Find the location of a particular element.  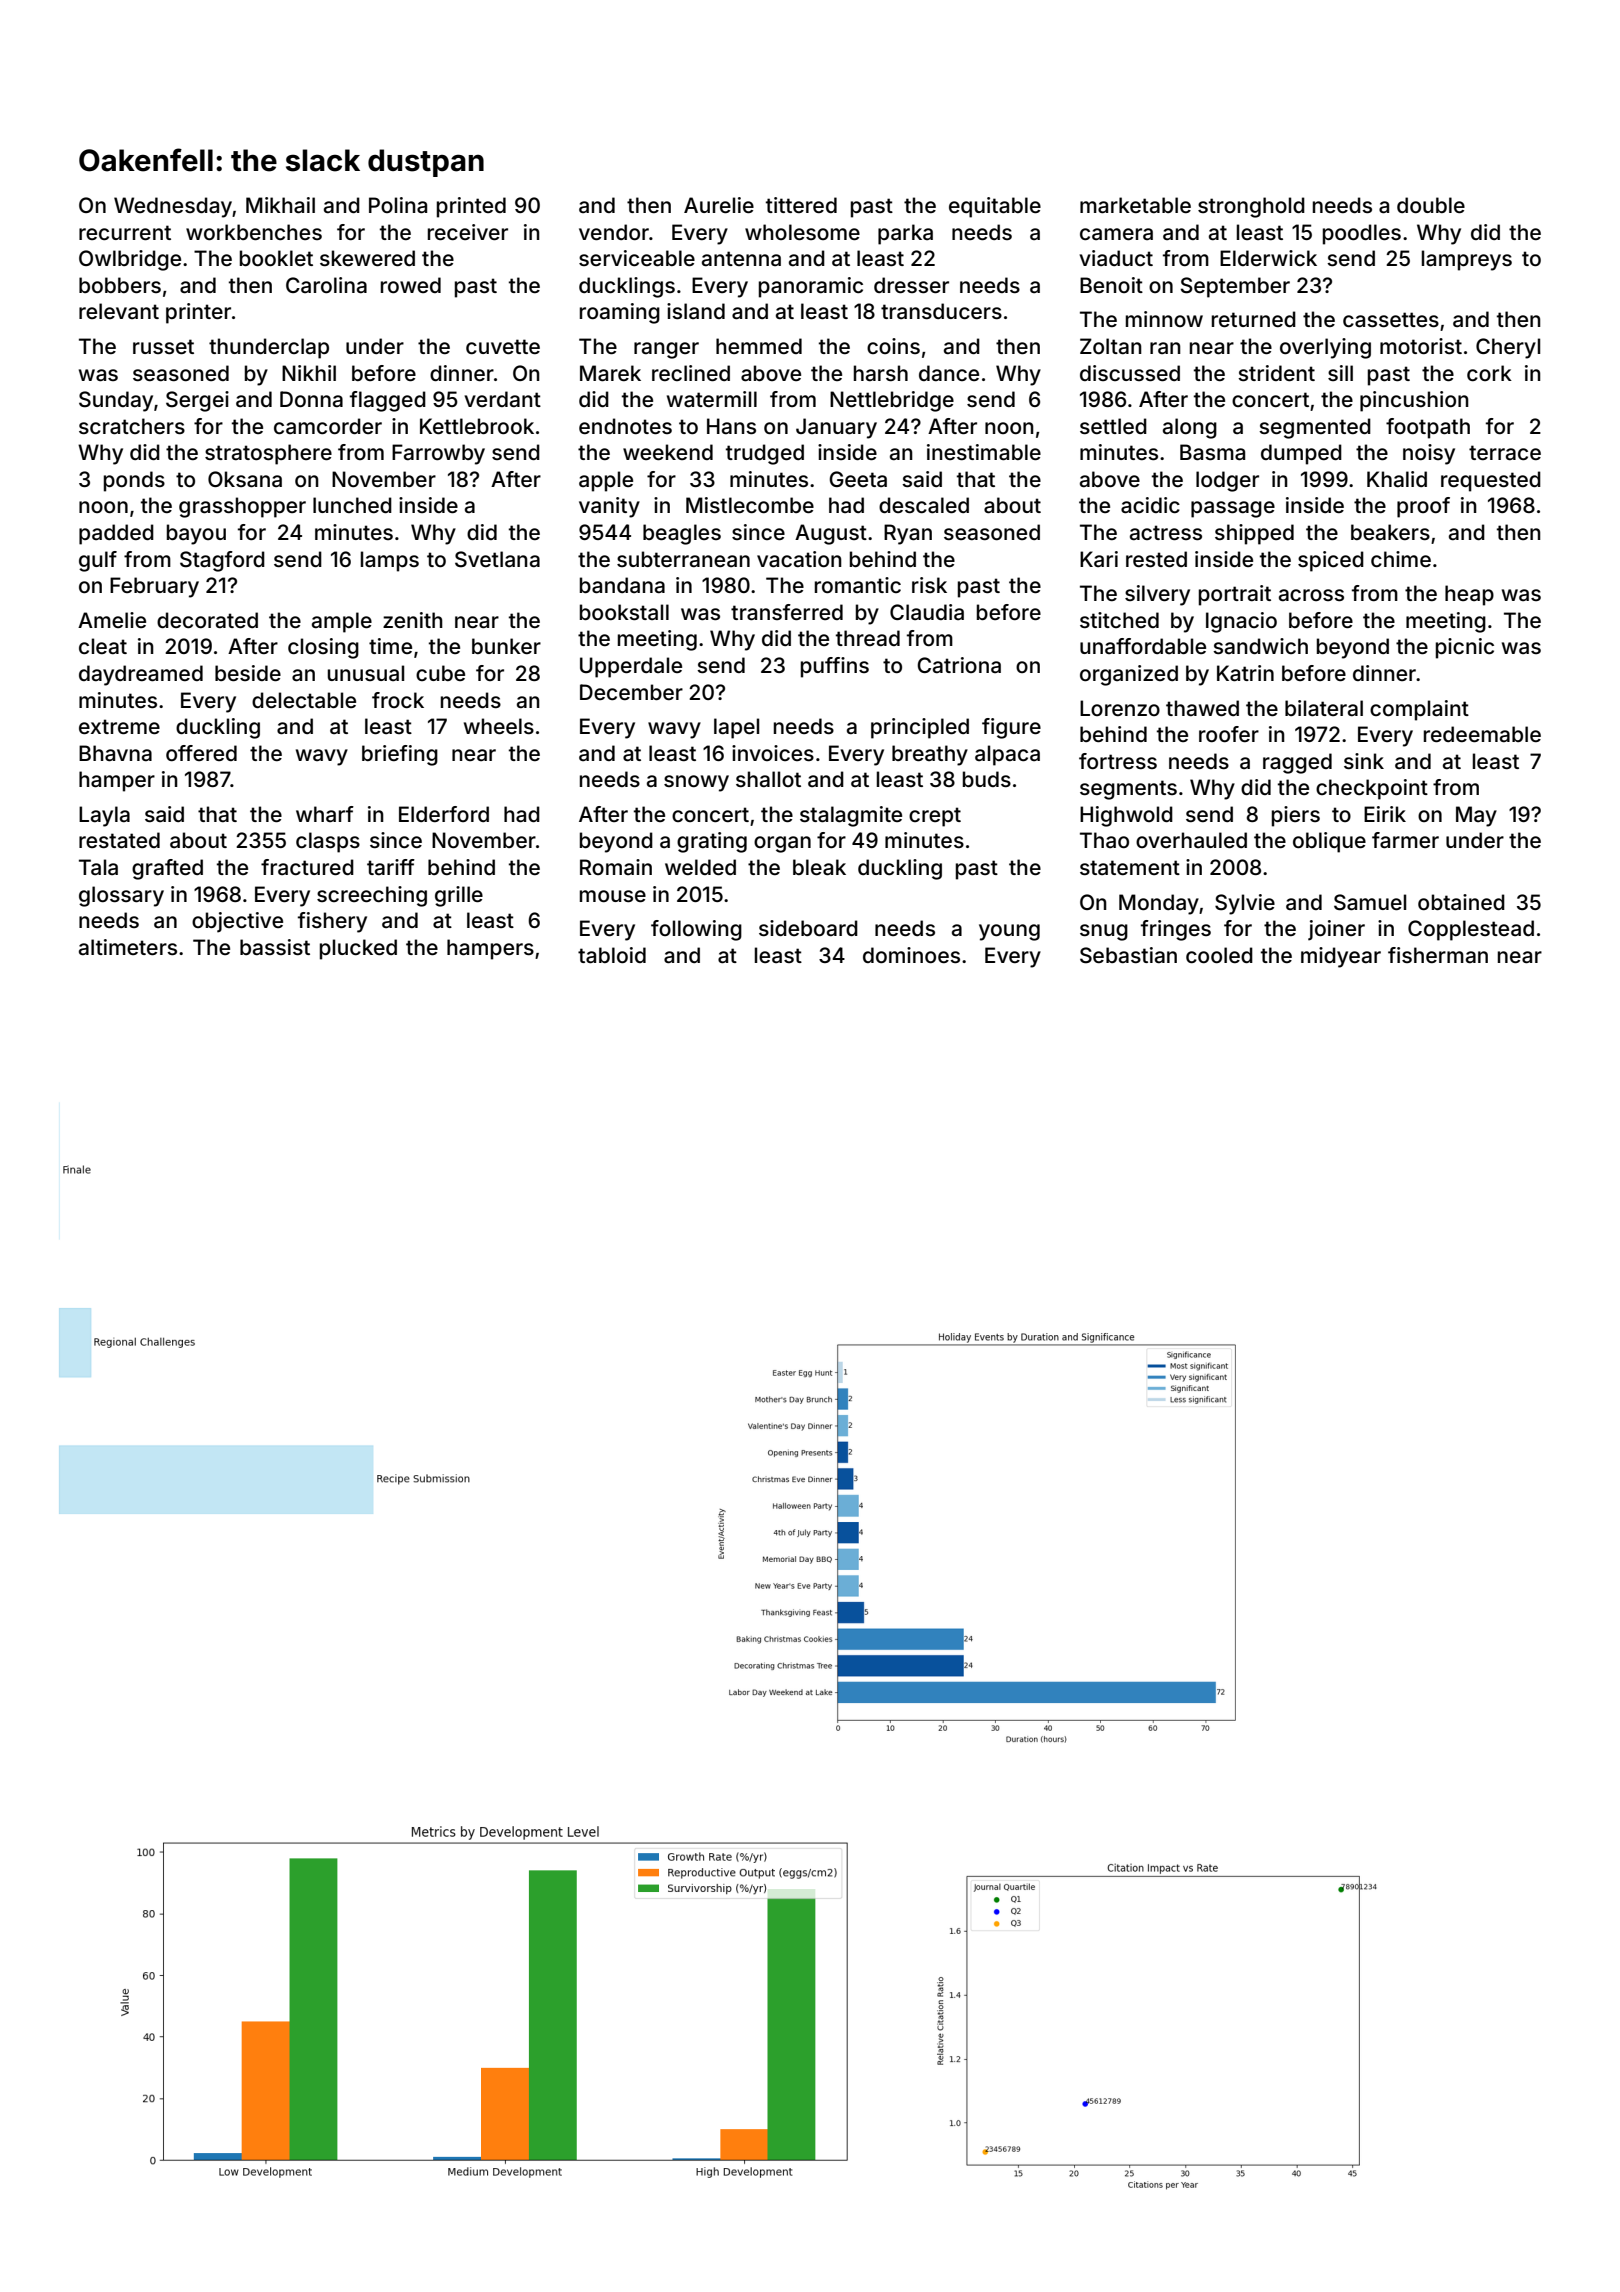

fisherman is located at coordinates (1438, 955).
